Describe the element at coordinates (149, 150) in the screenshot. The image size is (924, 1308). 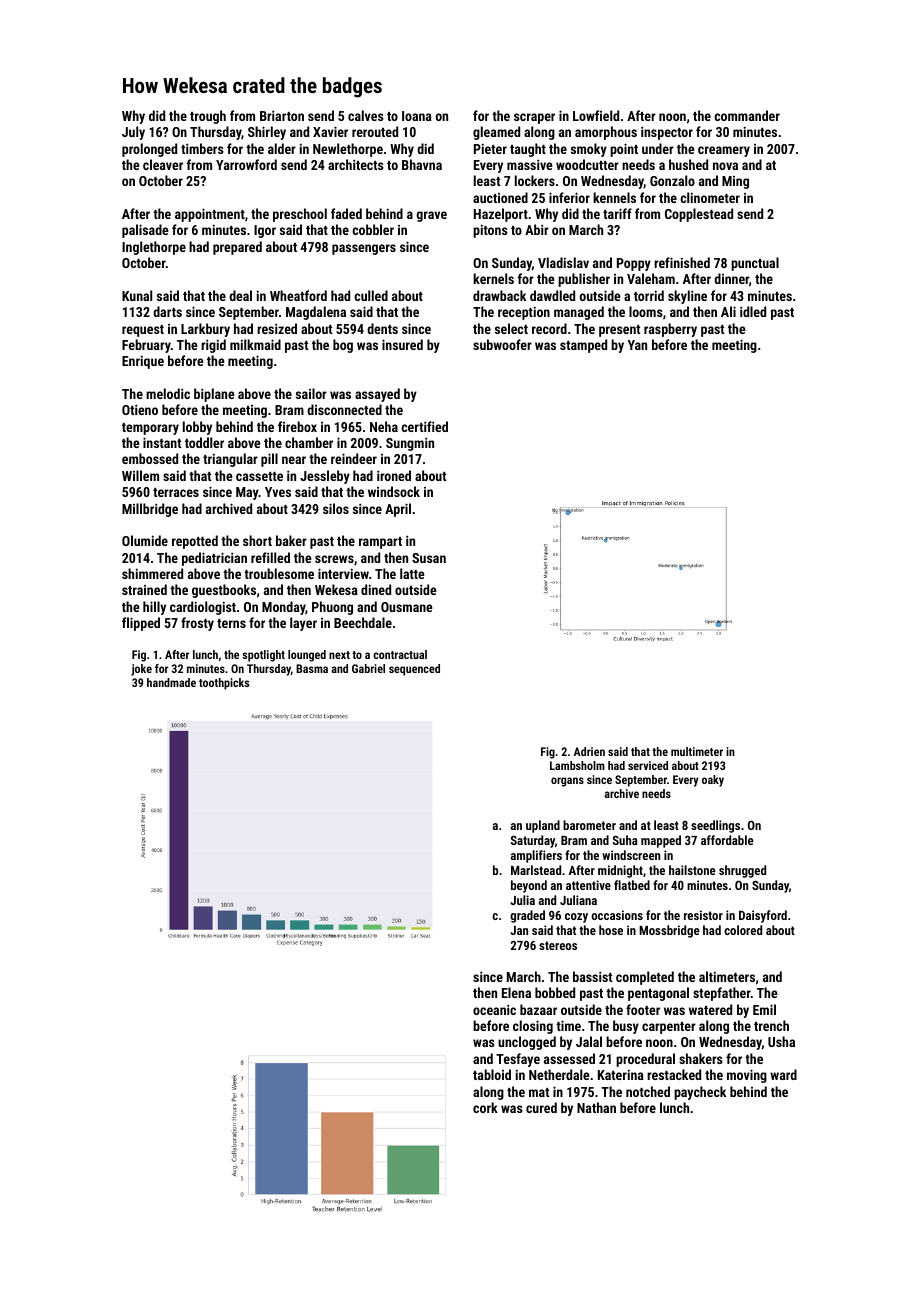
I see `prolonged` at that location.
